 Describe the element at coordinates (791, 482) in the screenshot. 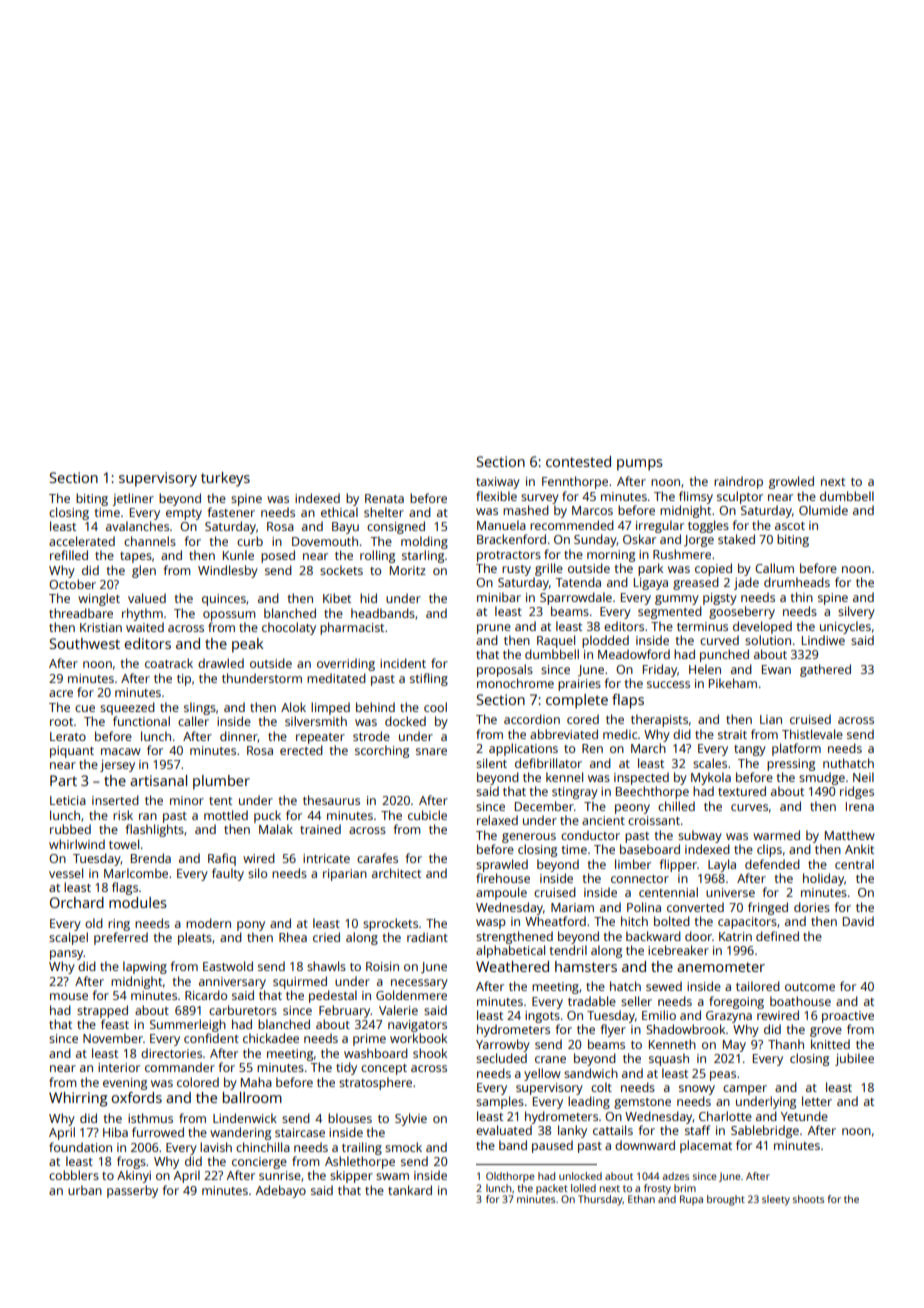

I see `growled` at that location.
